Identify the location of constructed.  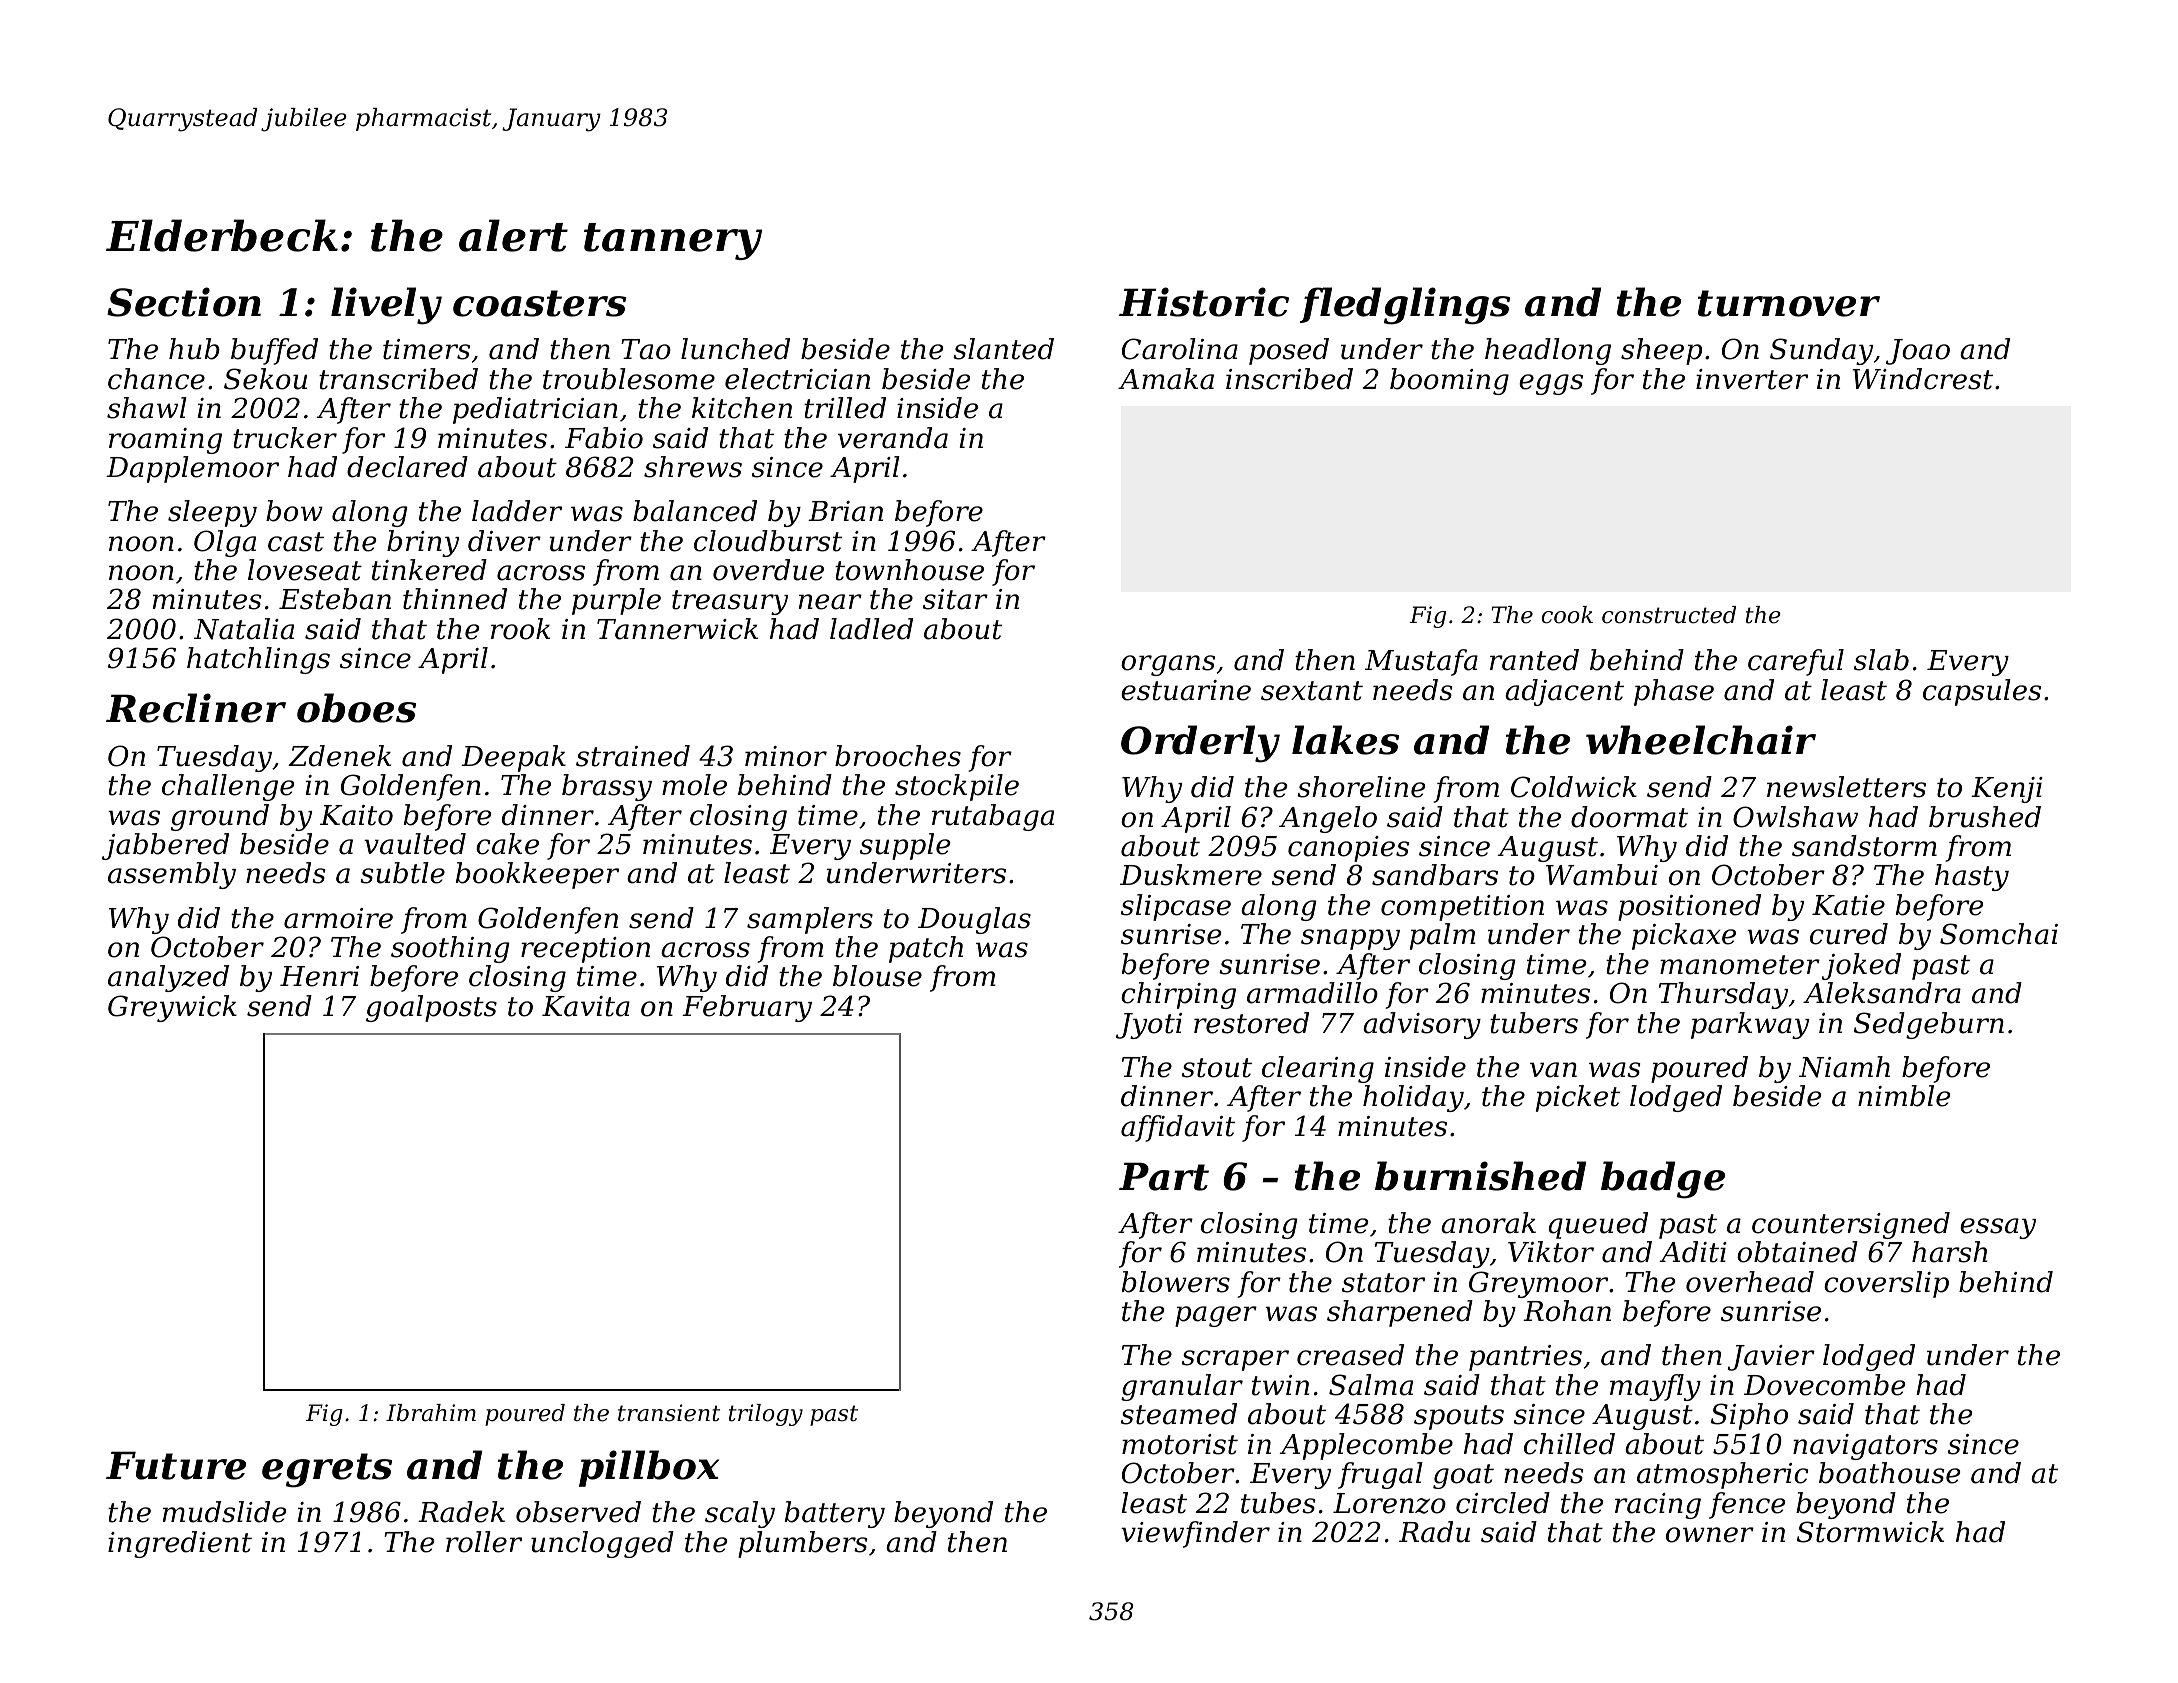
(1669, 615).
